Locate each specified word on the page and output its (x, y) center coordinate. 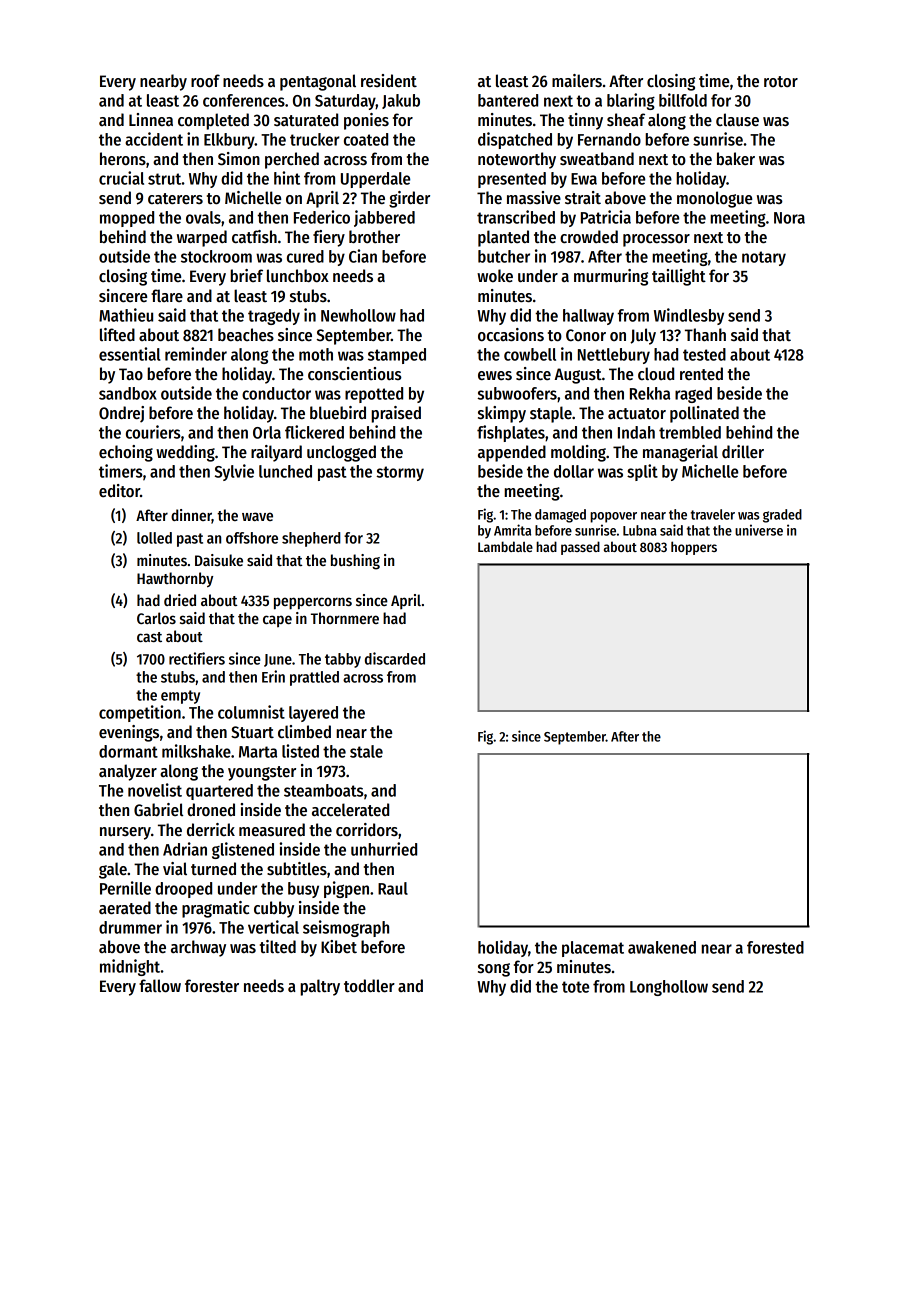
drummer (130, 927)
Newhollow (358, 315)
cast (149, 637)
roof (205, 81)
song (494, 970)
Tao (131, 374)
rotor (781, 82)
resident (389, 81)
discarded (395, 658)
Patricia (606, 217)
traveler (713, 514)
